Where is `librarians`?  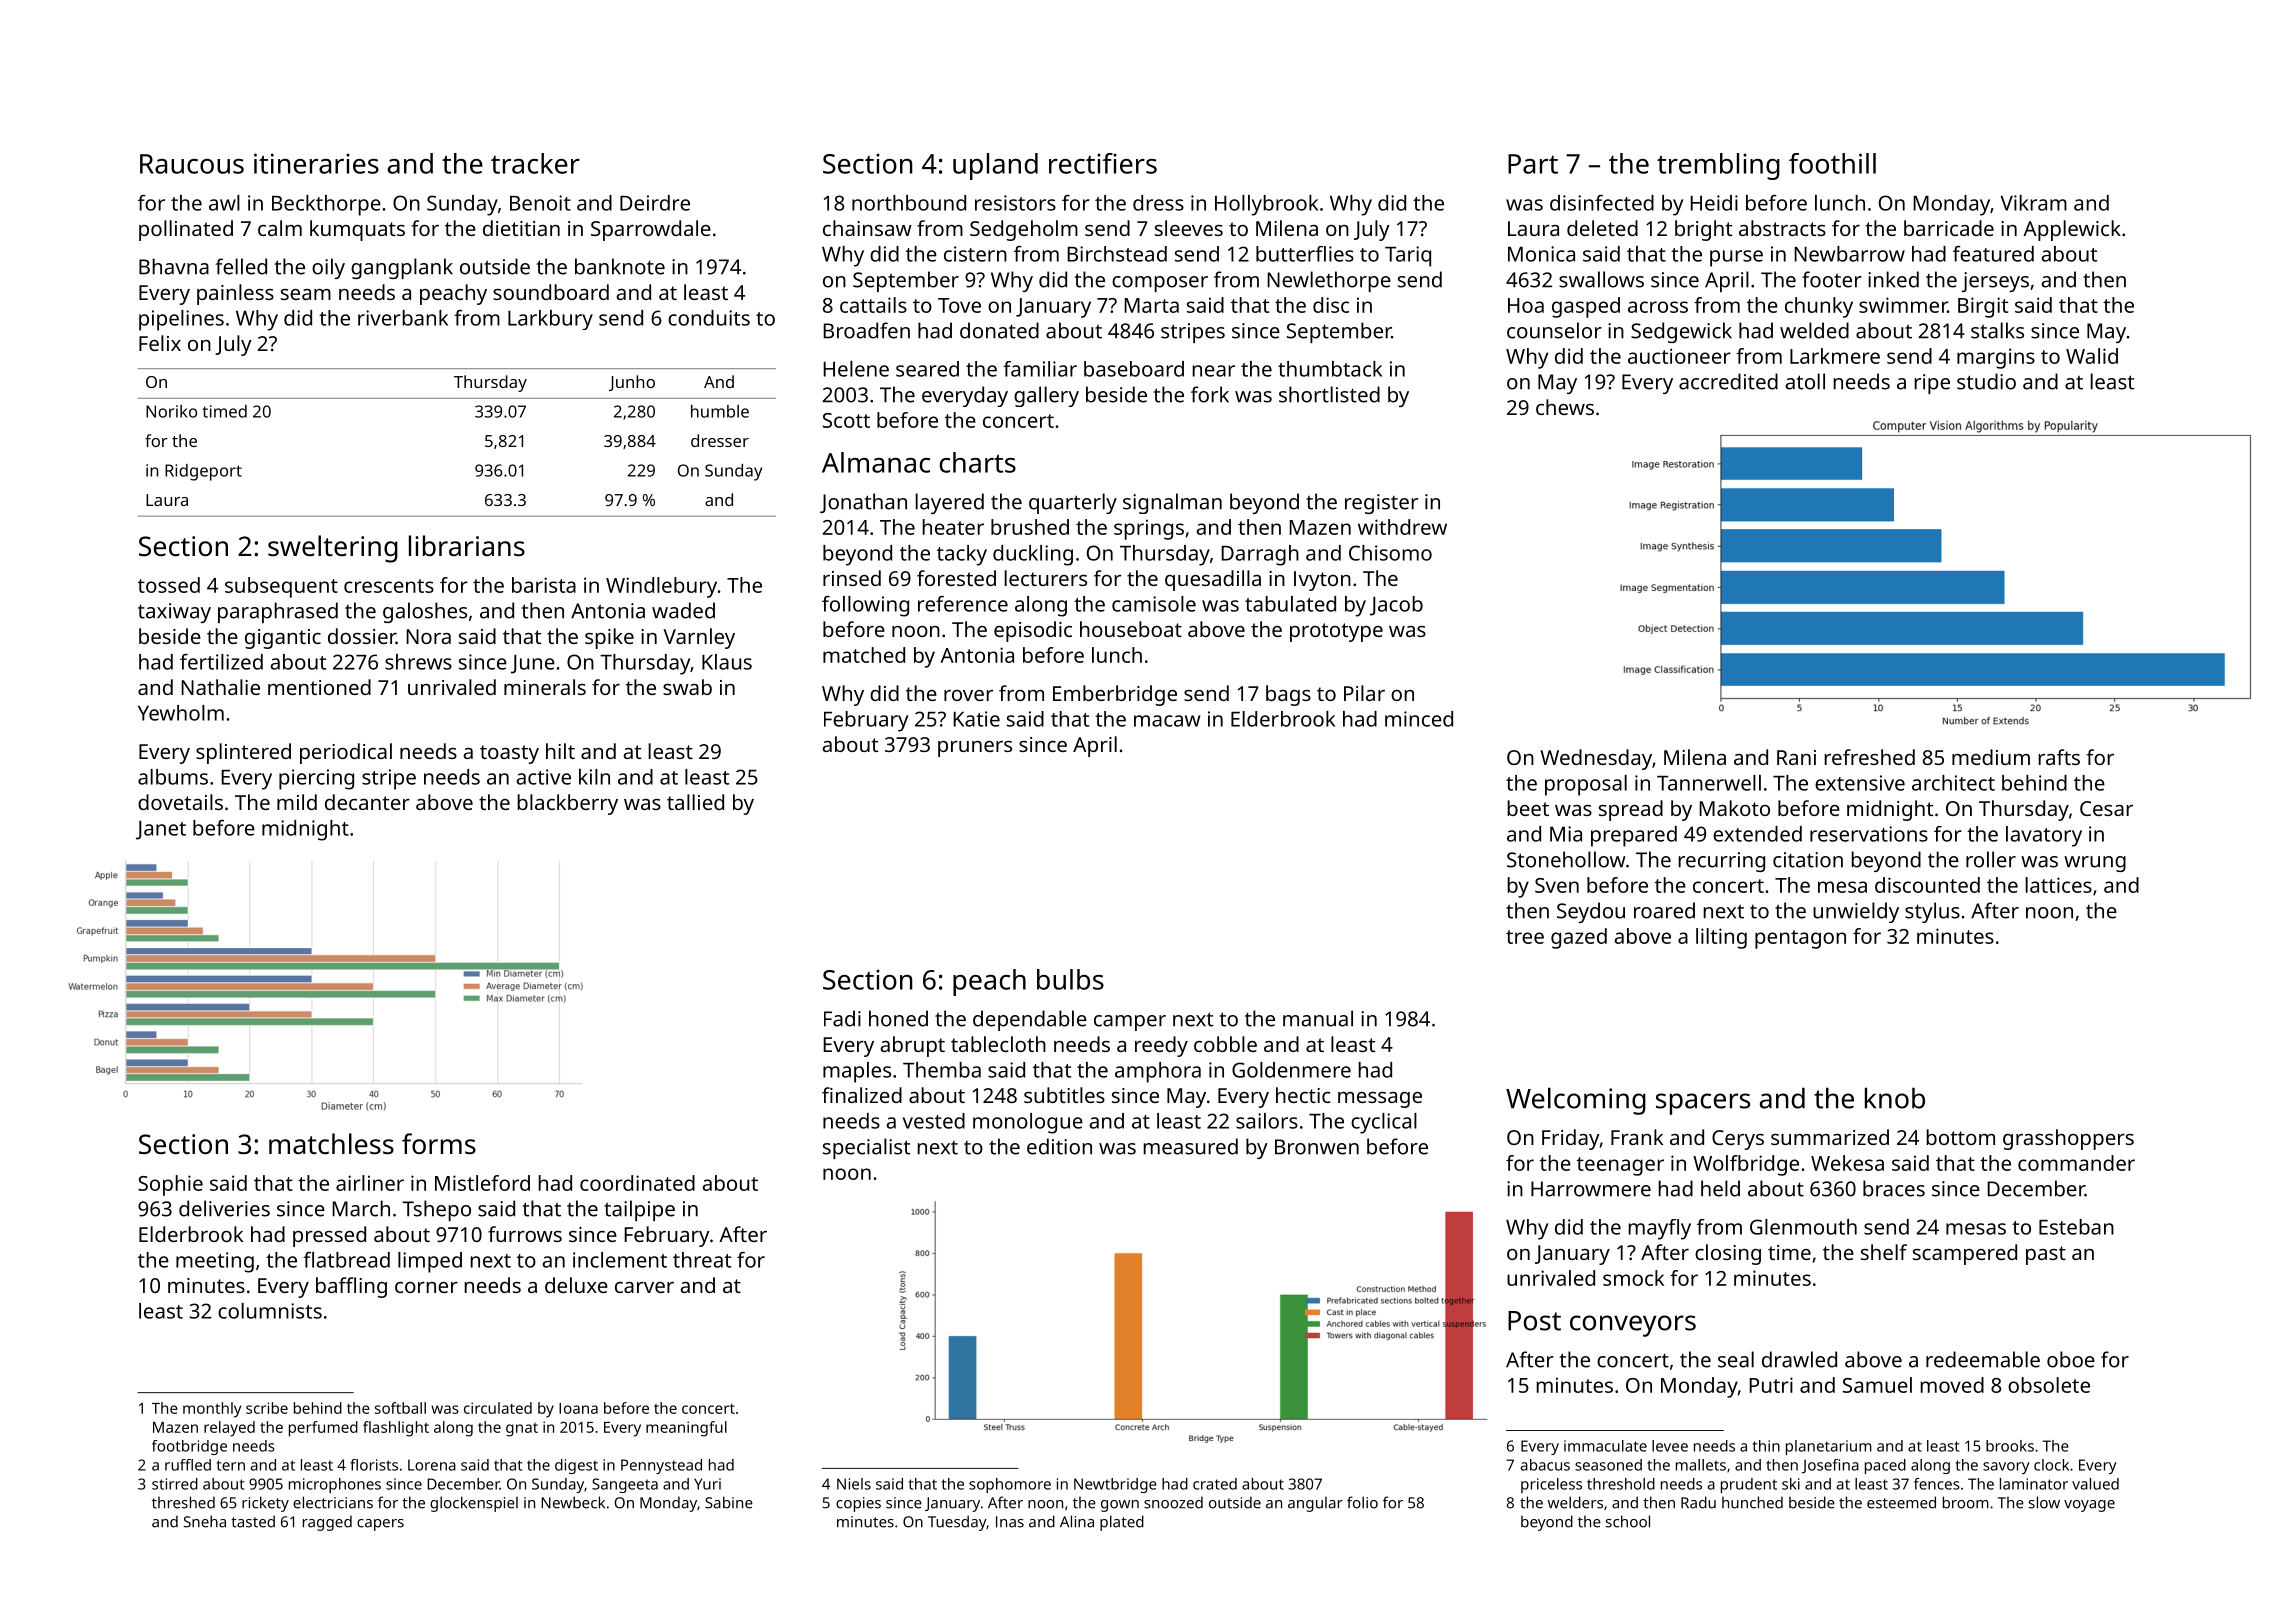 librarians is located at coordinates (467, 546).
